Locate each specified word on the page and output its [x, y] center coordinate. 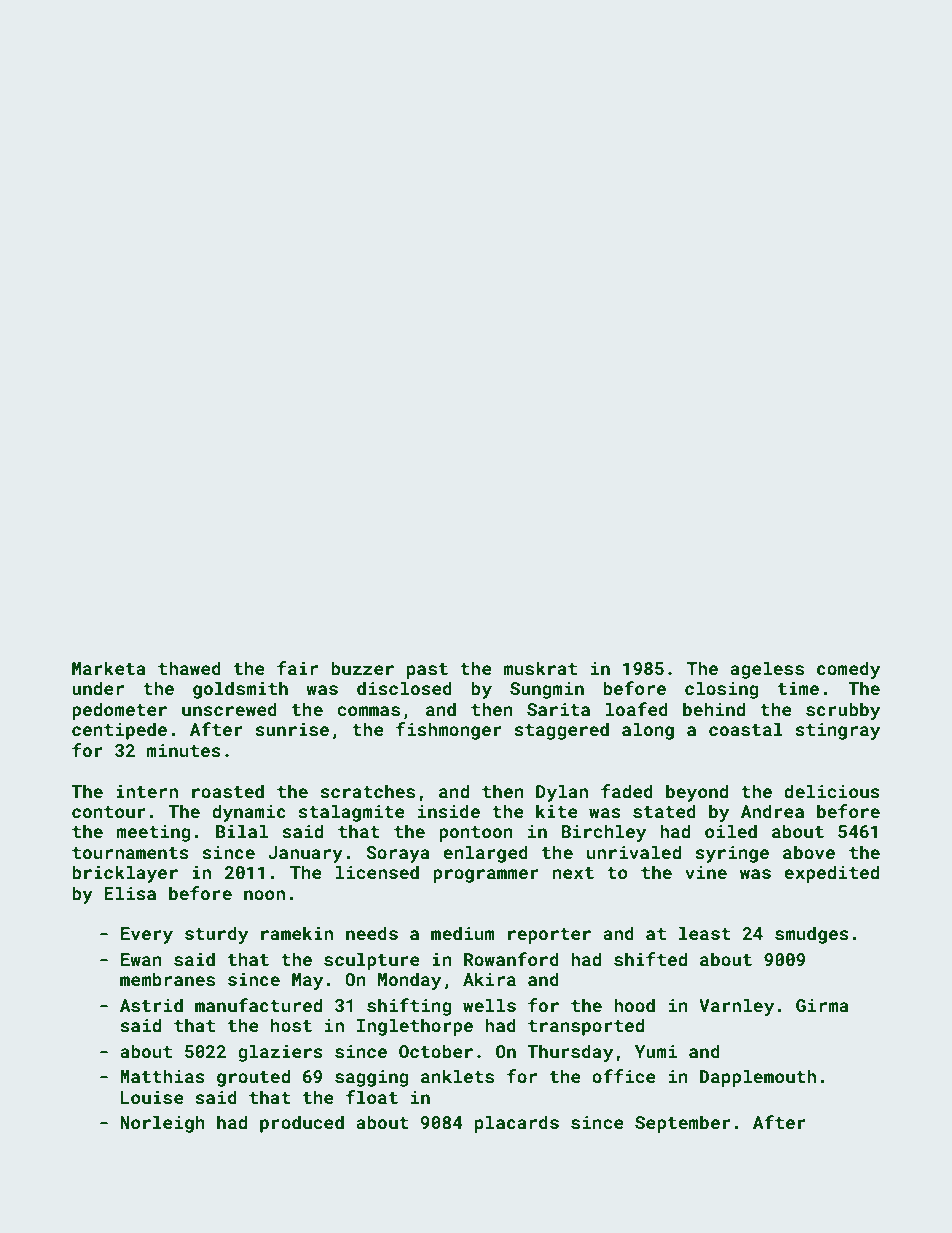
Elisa [130, 893]
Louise [152, 1097]
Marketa [109, 668]
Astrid [151, 1005]
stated [664, 811]
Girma [822, 1005]
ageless [767, 670]
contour [109, 812]
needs [372, 933]
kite [557, 811]
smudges [812, 935]
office [624, 1076]
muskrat [540, 668]
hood [634, 1005]
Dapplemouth [758, 1078]
